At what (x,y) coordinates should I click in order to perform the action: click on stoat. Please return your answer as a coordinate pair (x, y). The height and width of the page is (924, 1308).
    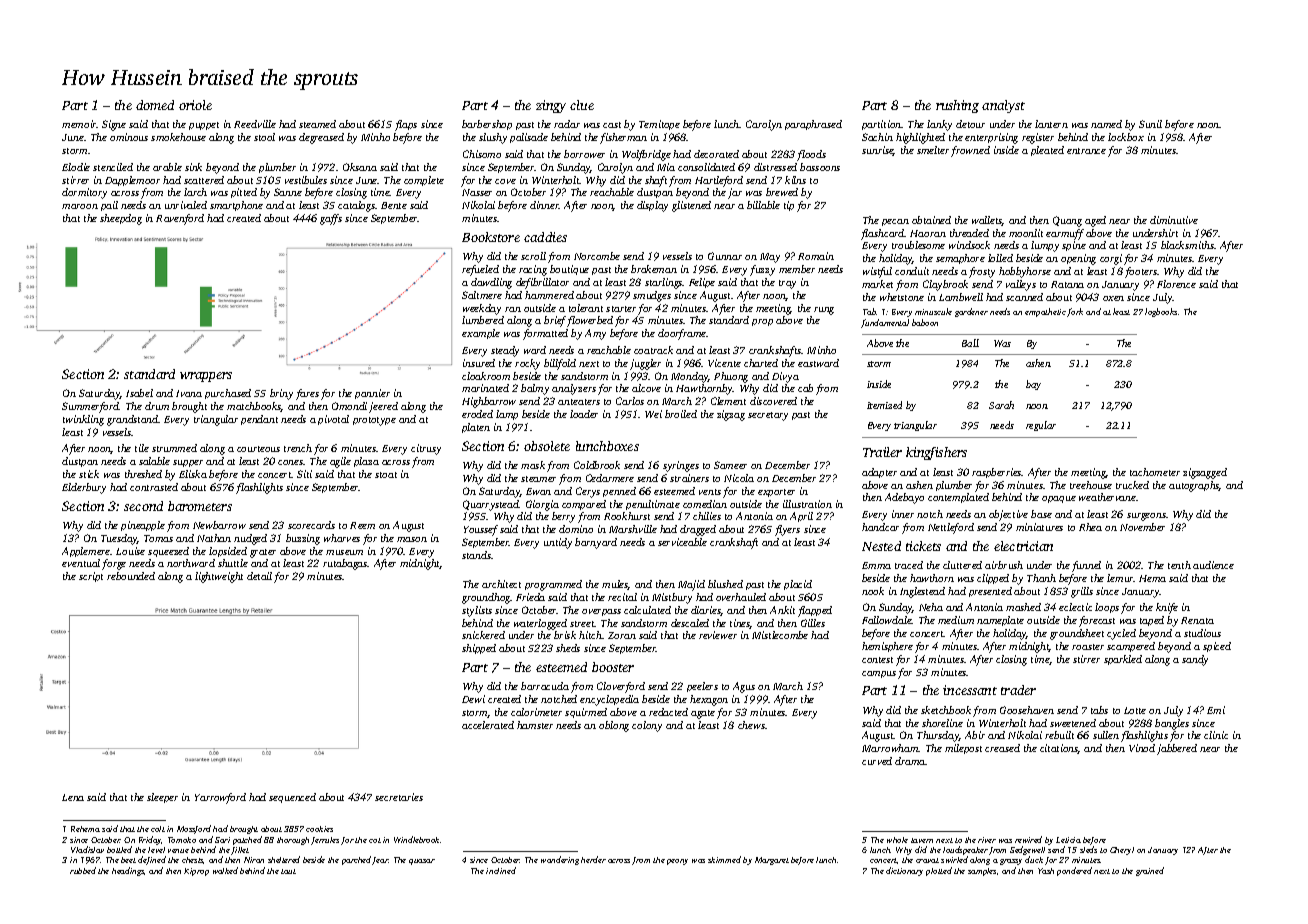
    Looking at the image, I should click on (386, 475).
